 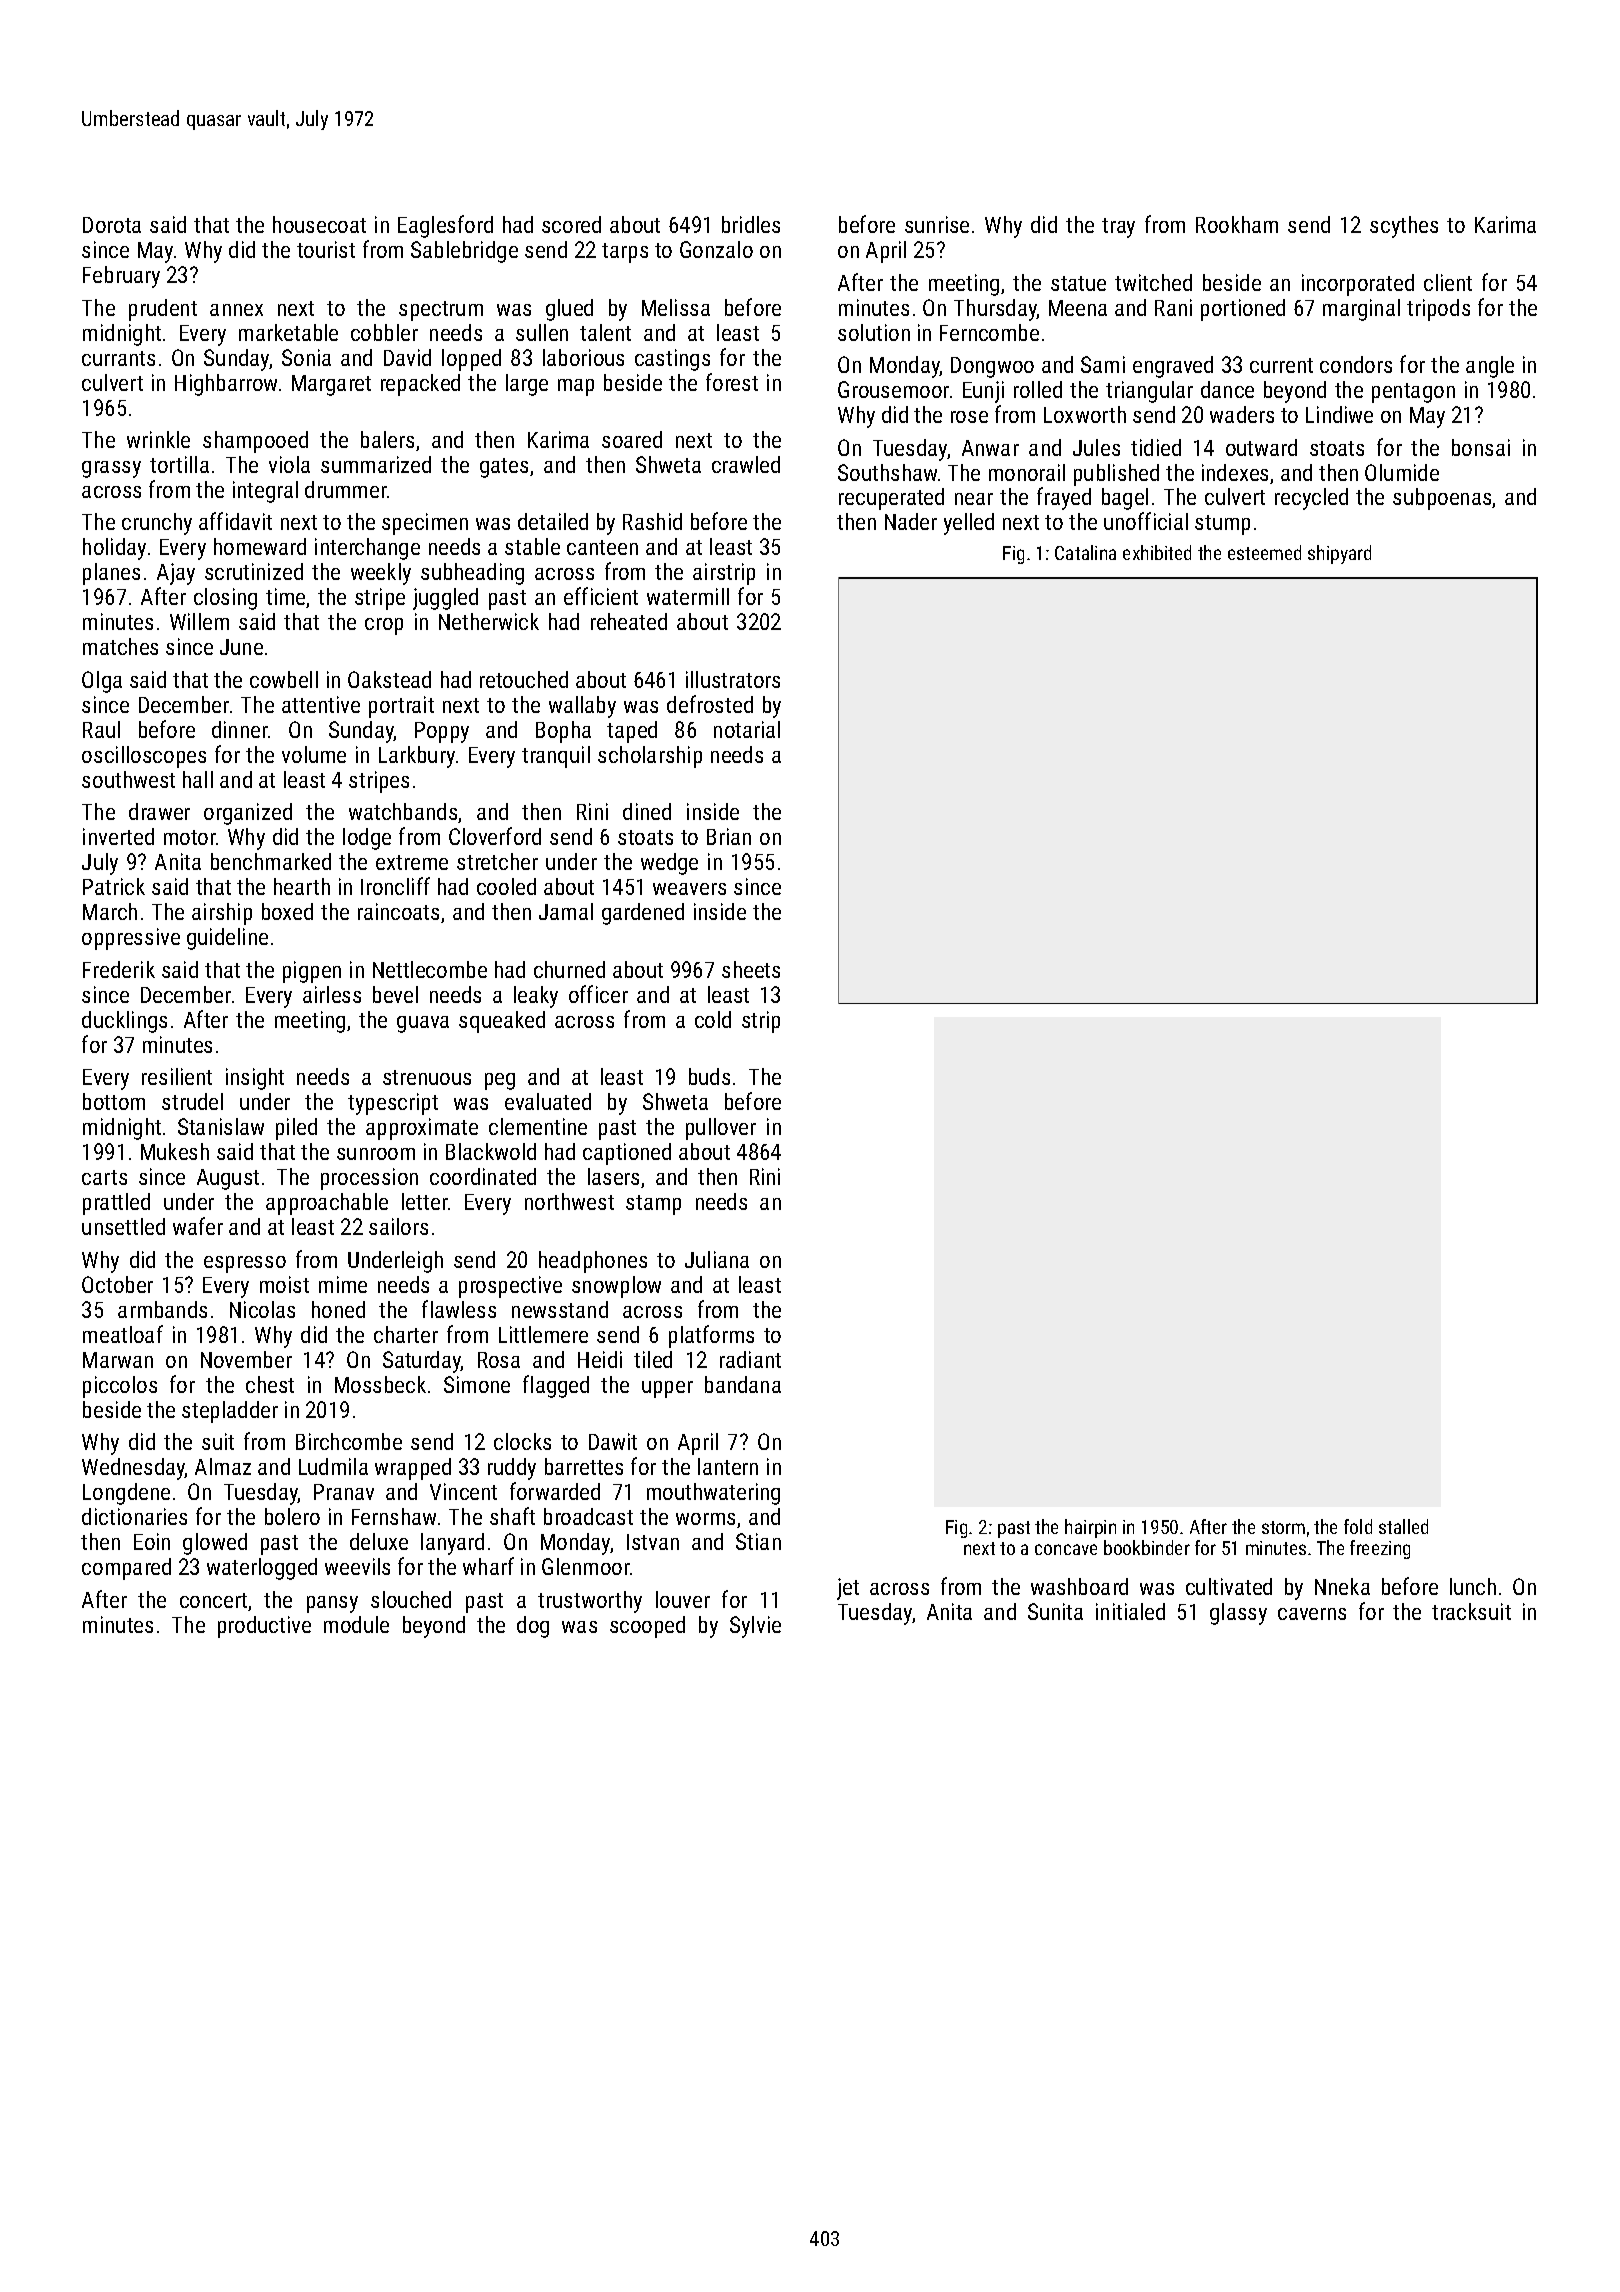 I want to click on scythes, so click(x=1404, y=227).
